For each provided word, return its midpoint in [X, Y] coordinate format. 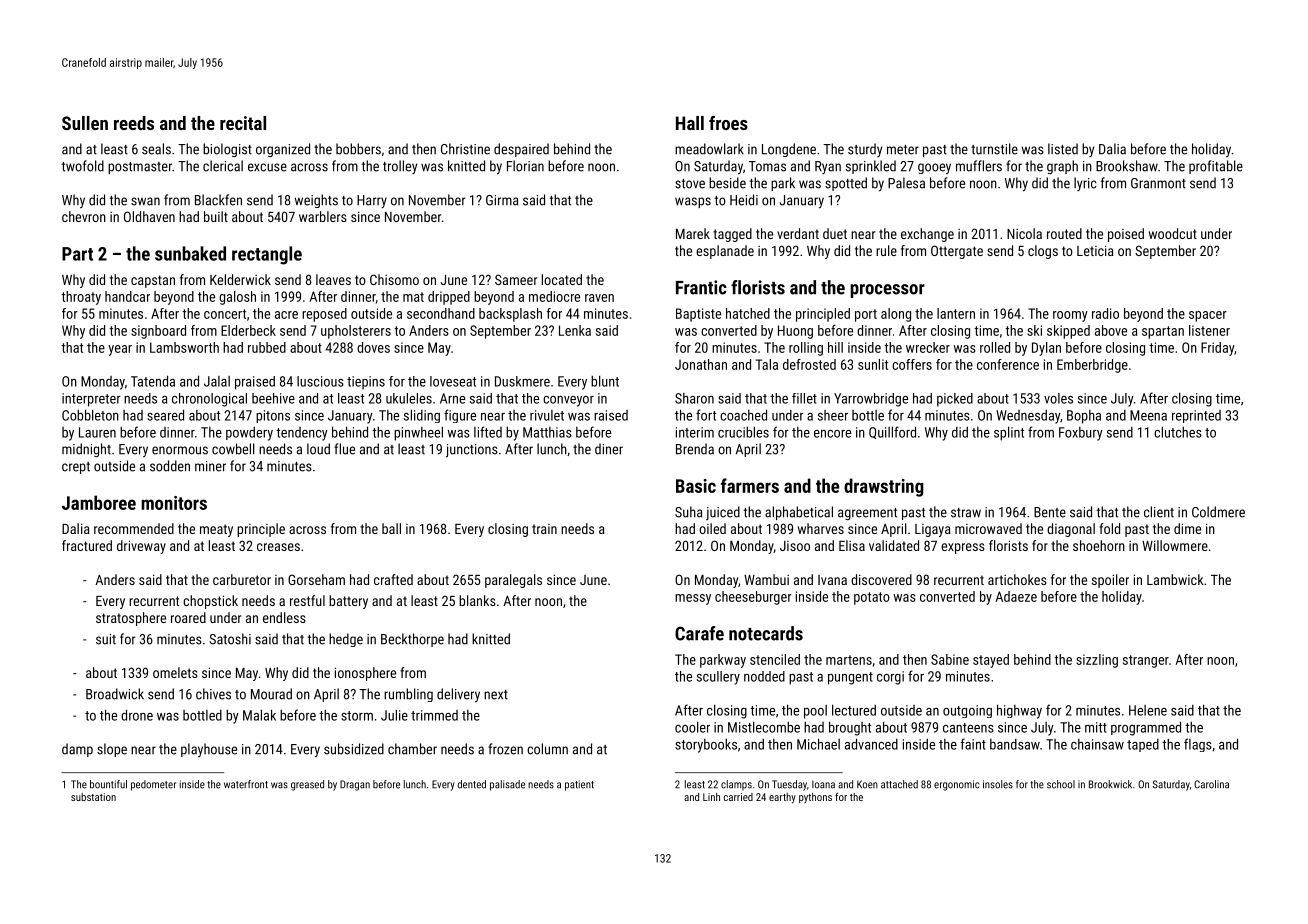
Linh [711, 797]
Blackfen [218, 200]
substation [93, 797]
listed [1063, 149]
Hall [690, 123]
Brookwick [1110, 784]
